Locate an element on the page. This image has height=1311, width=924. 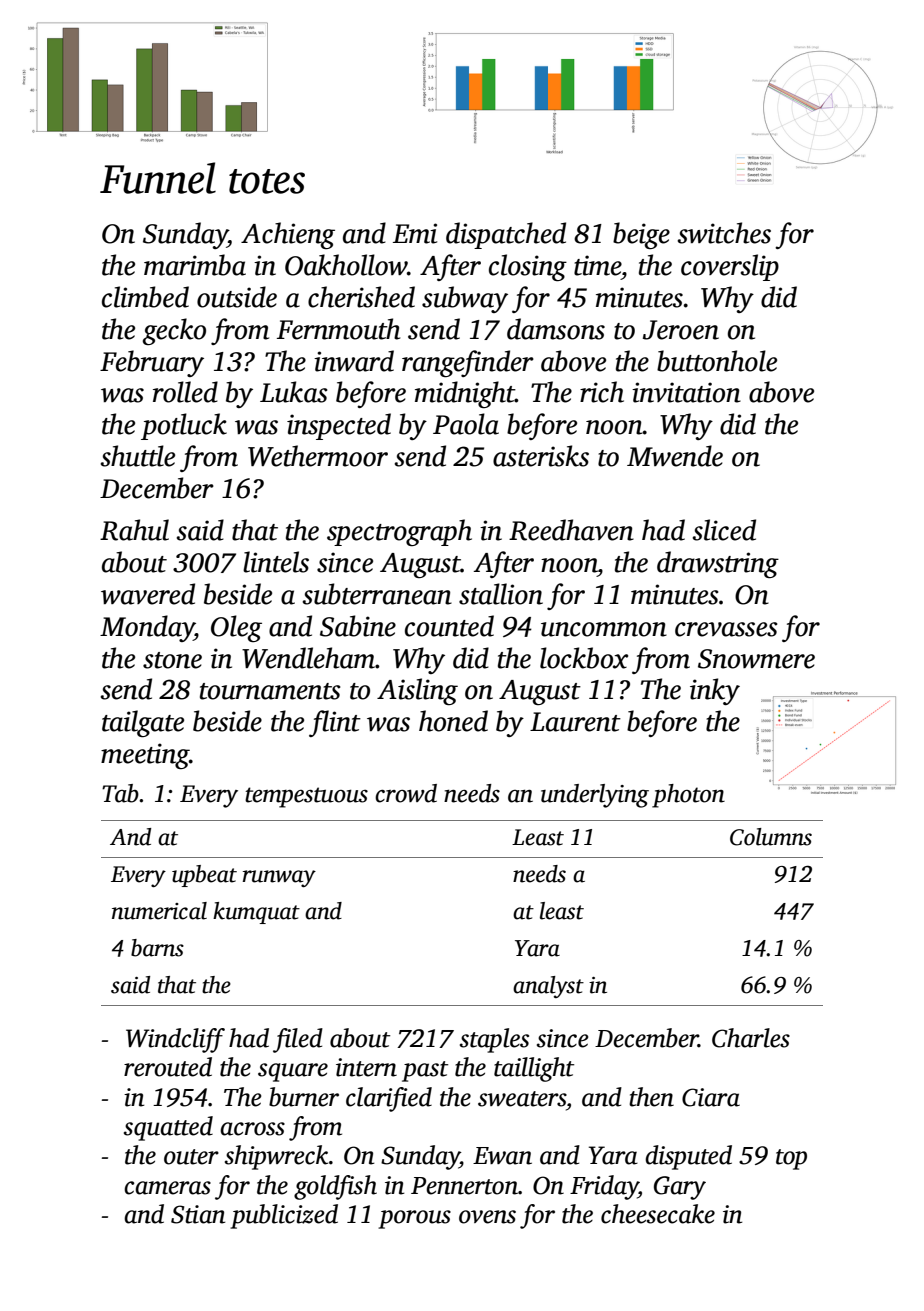
Jeroen is located at coordinates (681, 330).
